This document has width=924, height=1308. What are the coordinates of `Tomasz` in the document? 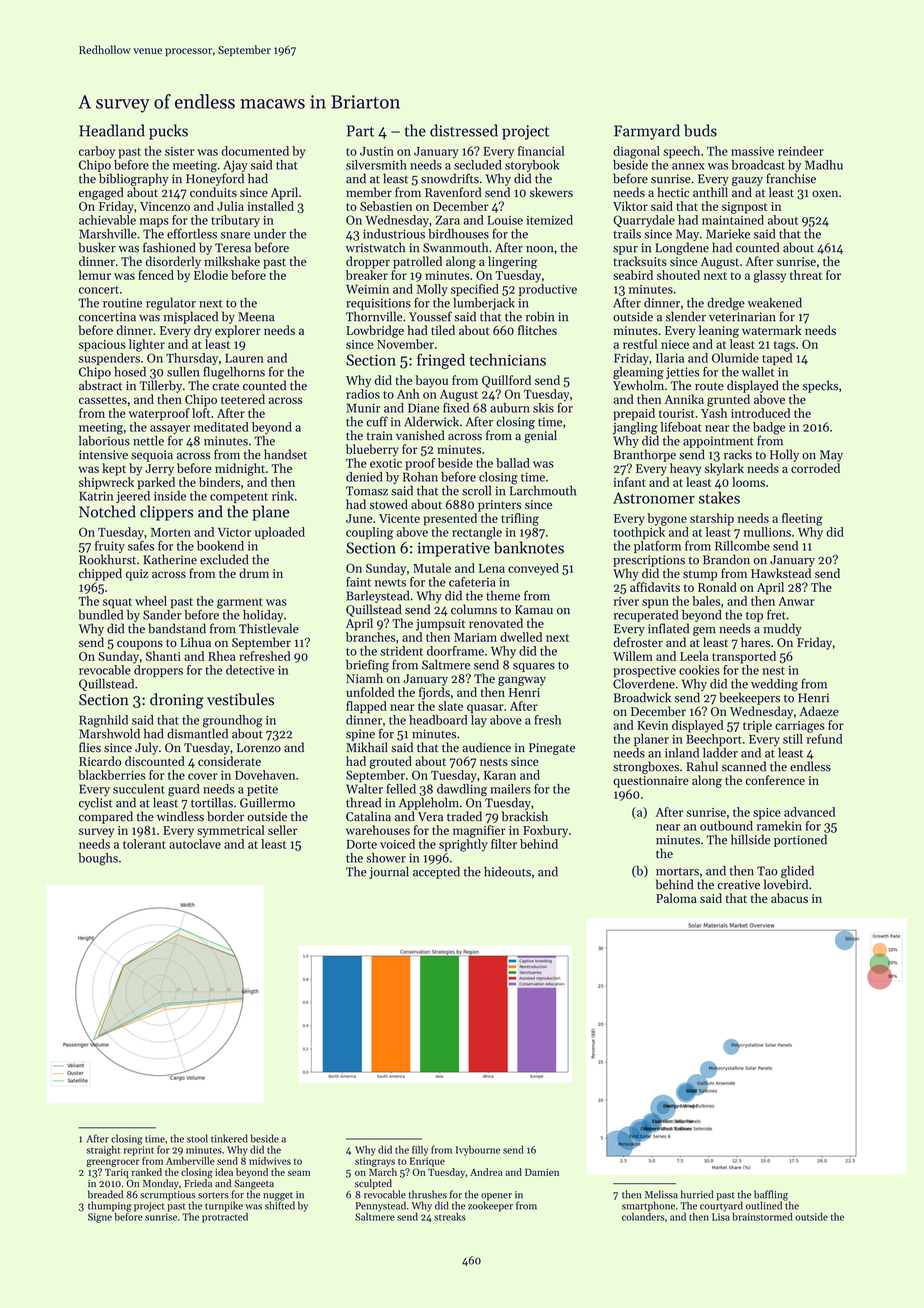 It's located at (367, 491).
